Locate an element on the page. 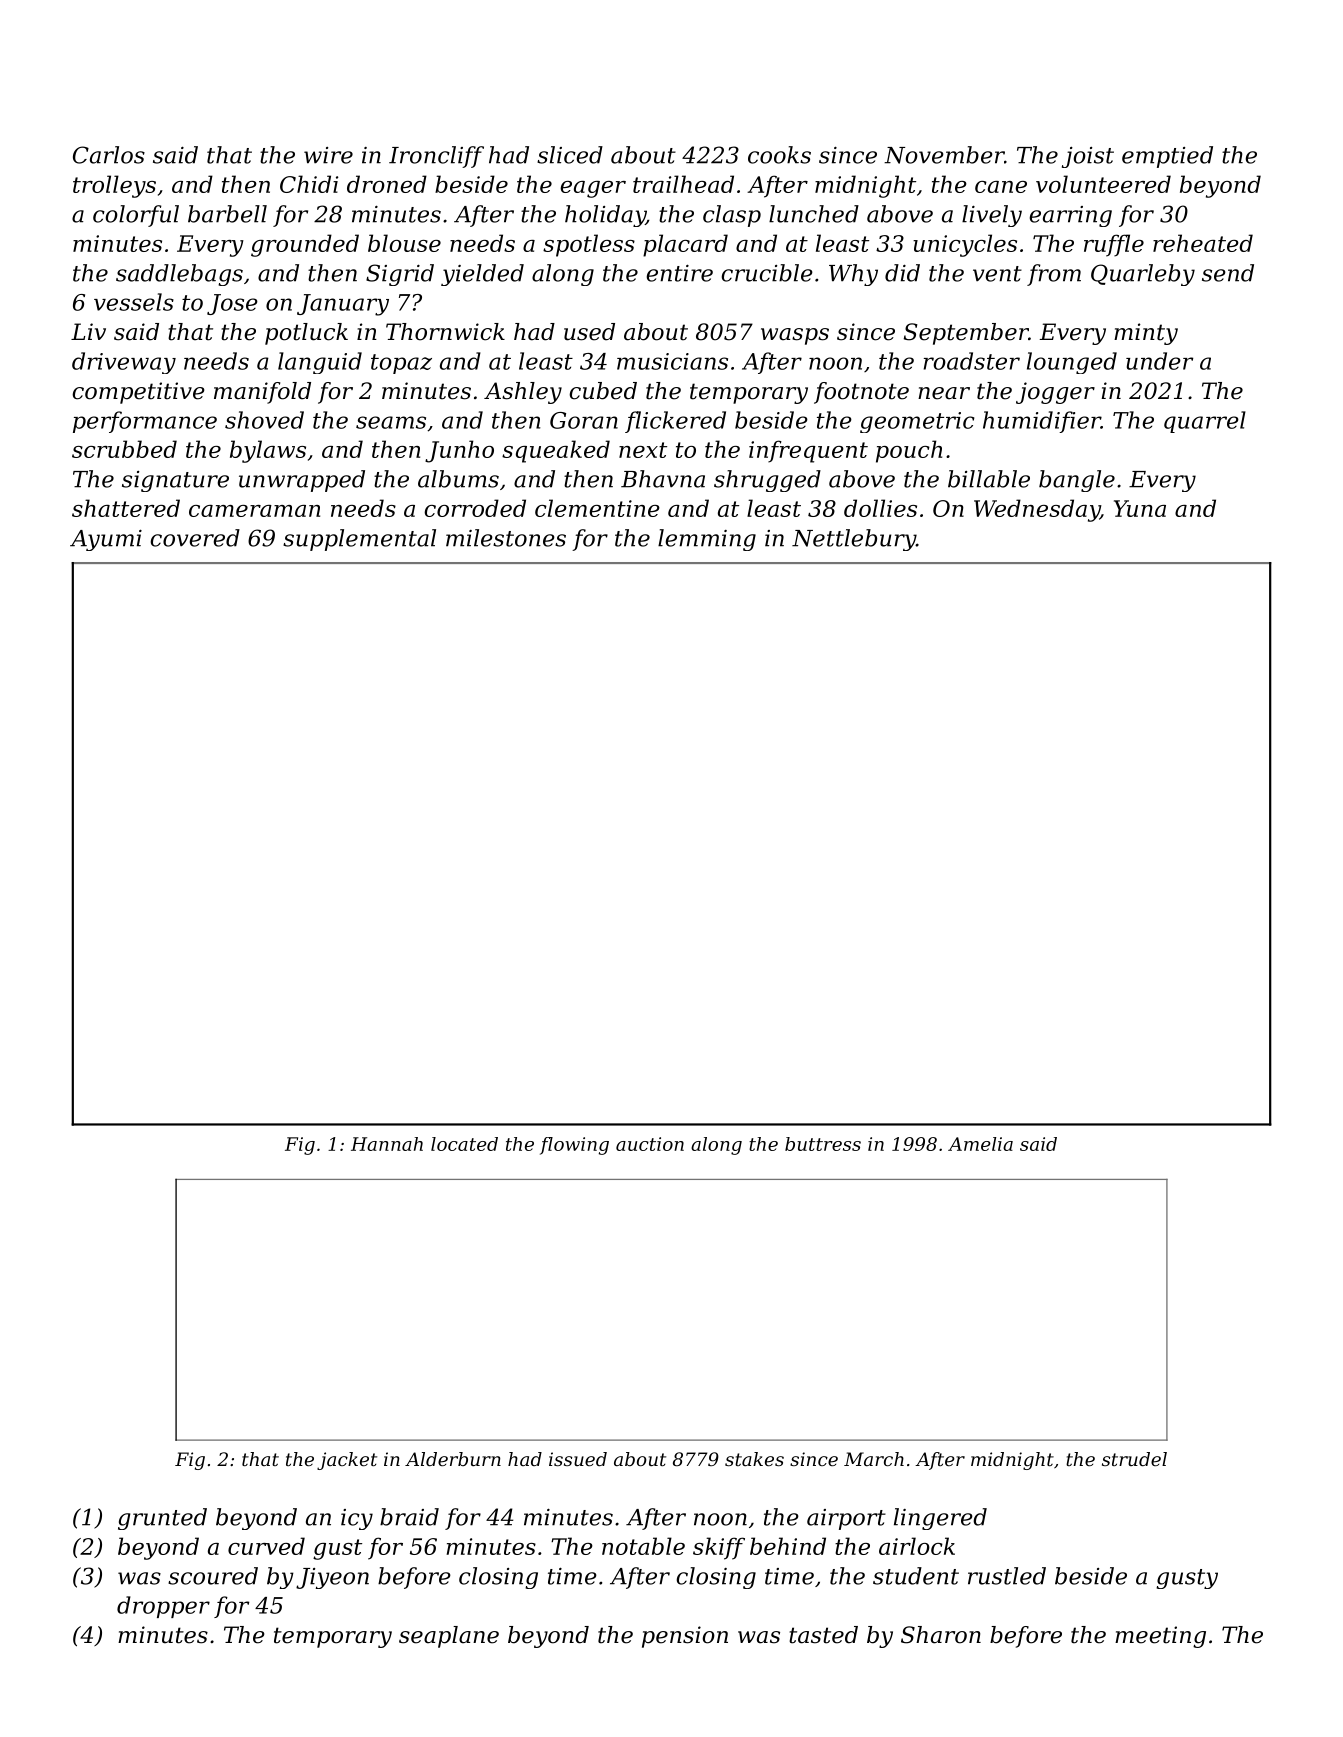  buttress is located at coordinates (823, 1144).
